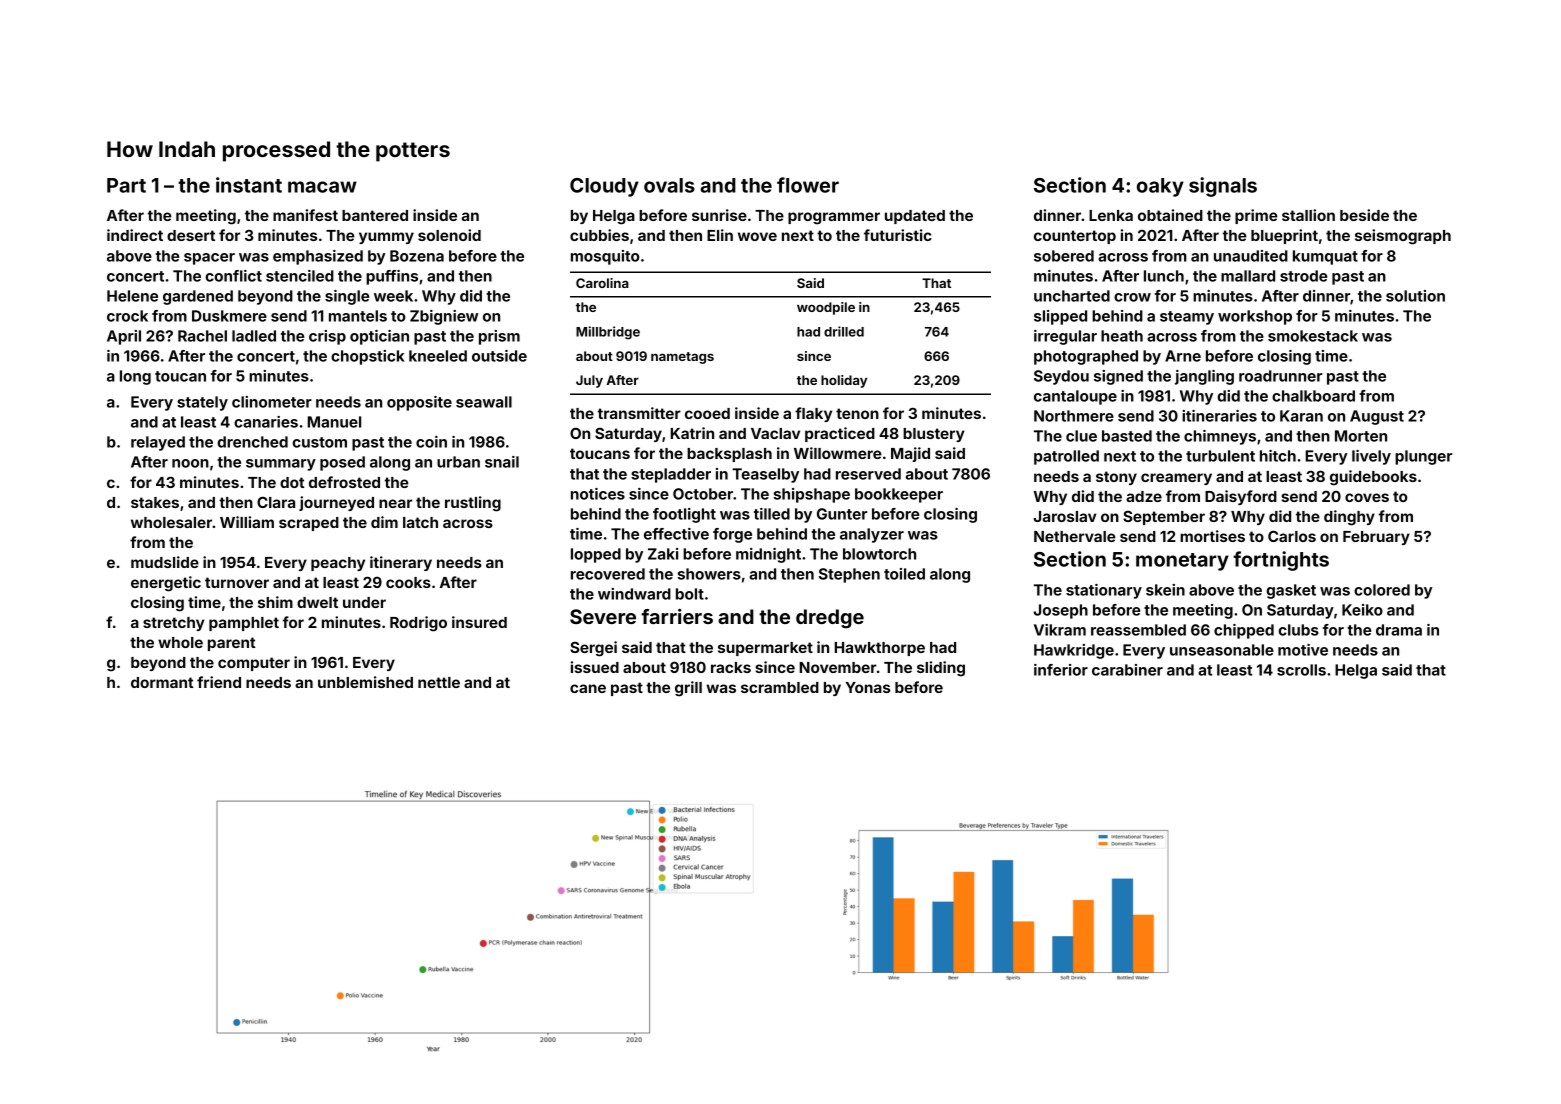  What do you see at coordinates (595, 667) in the screenshot?
I see `issued` at bounding box center [595, 667].
